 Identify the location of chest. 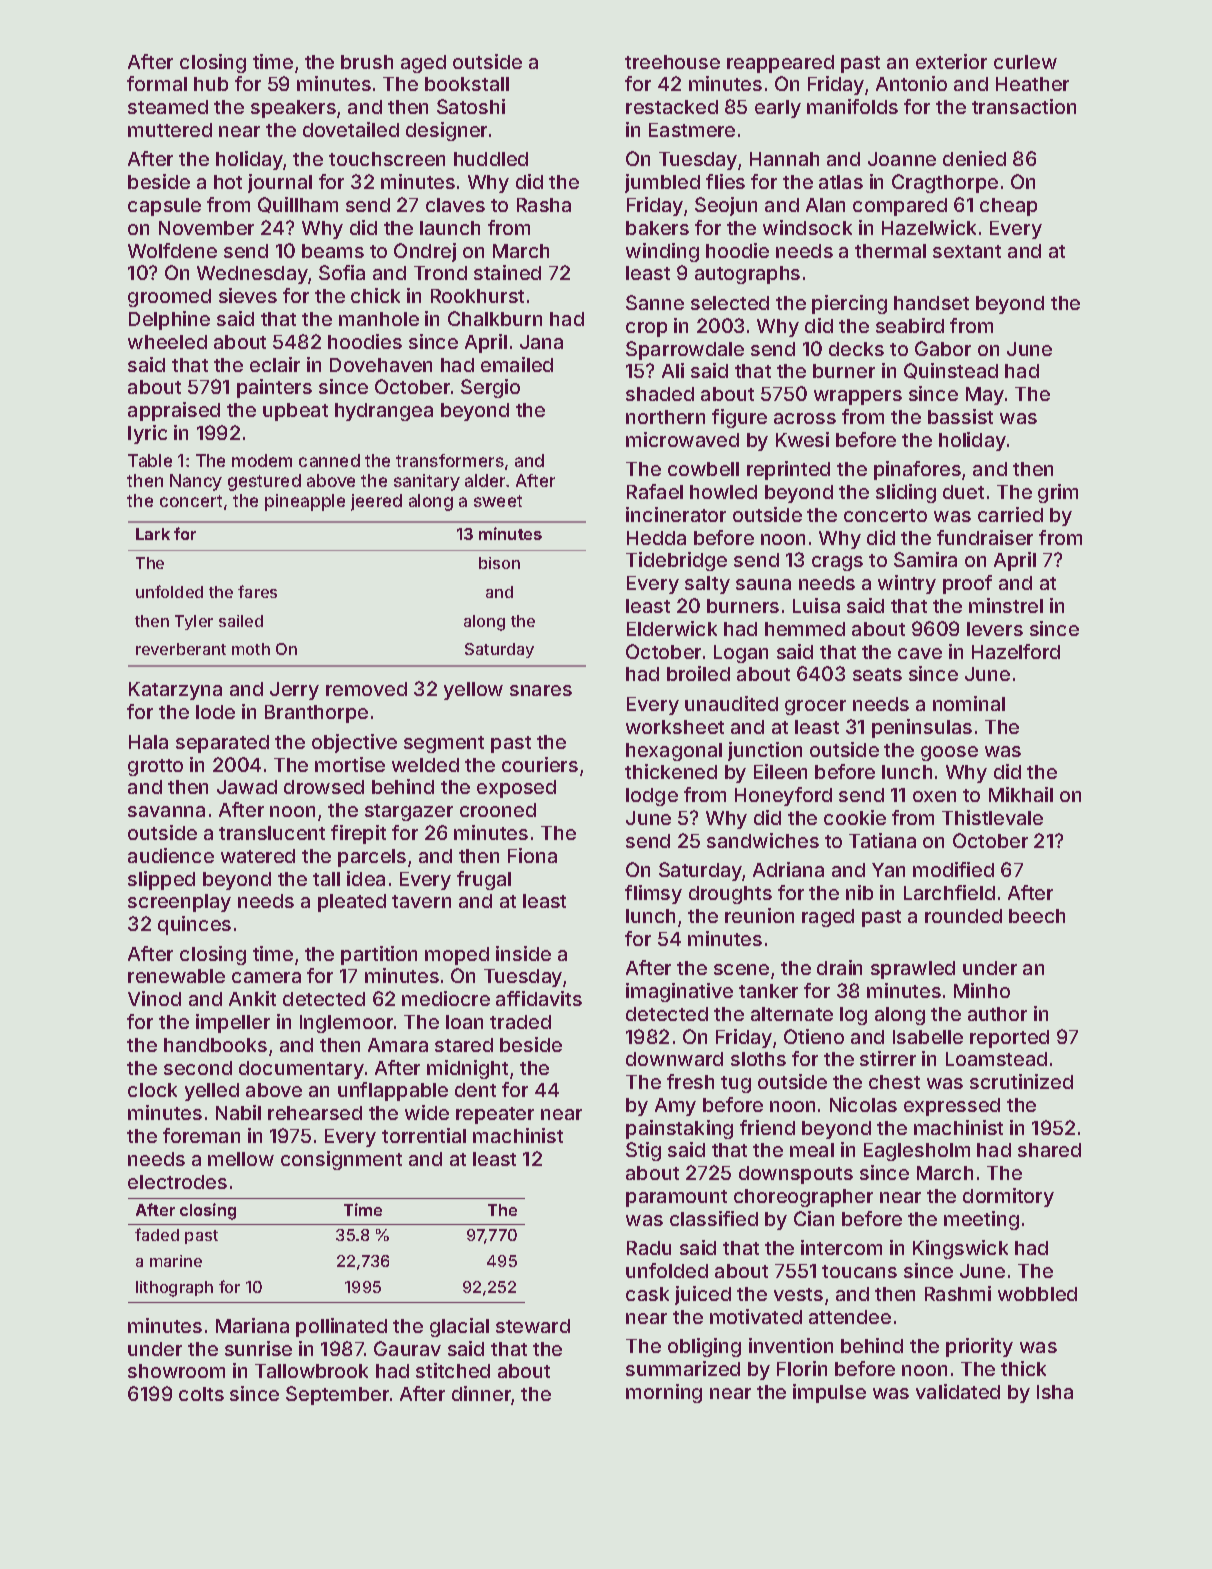
(894, 1082).
